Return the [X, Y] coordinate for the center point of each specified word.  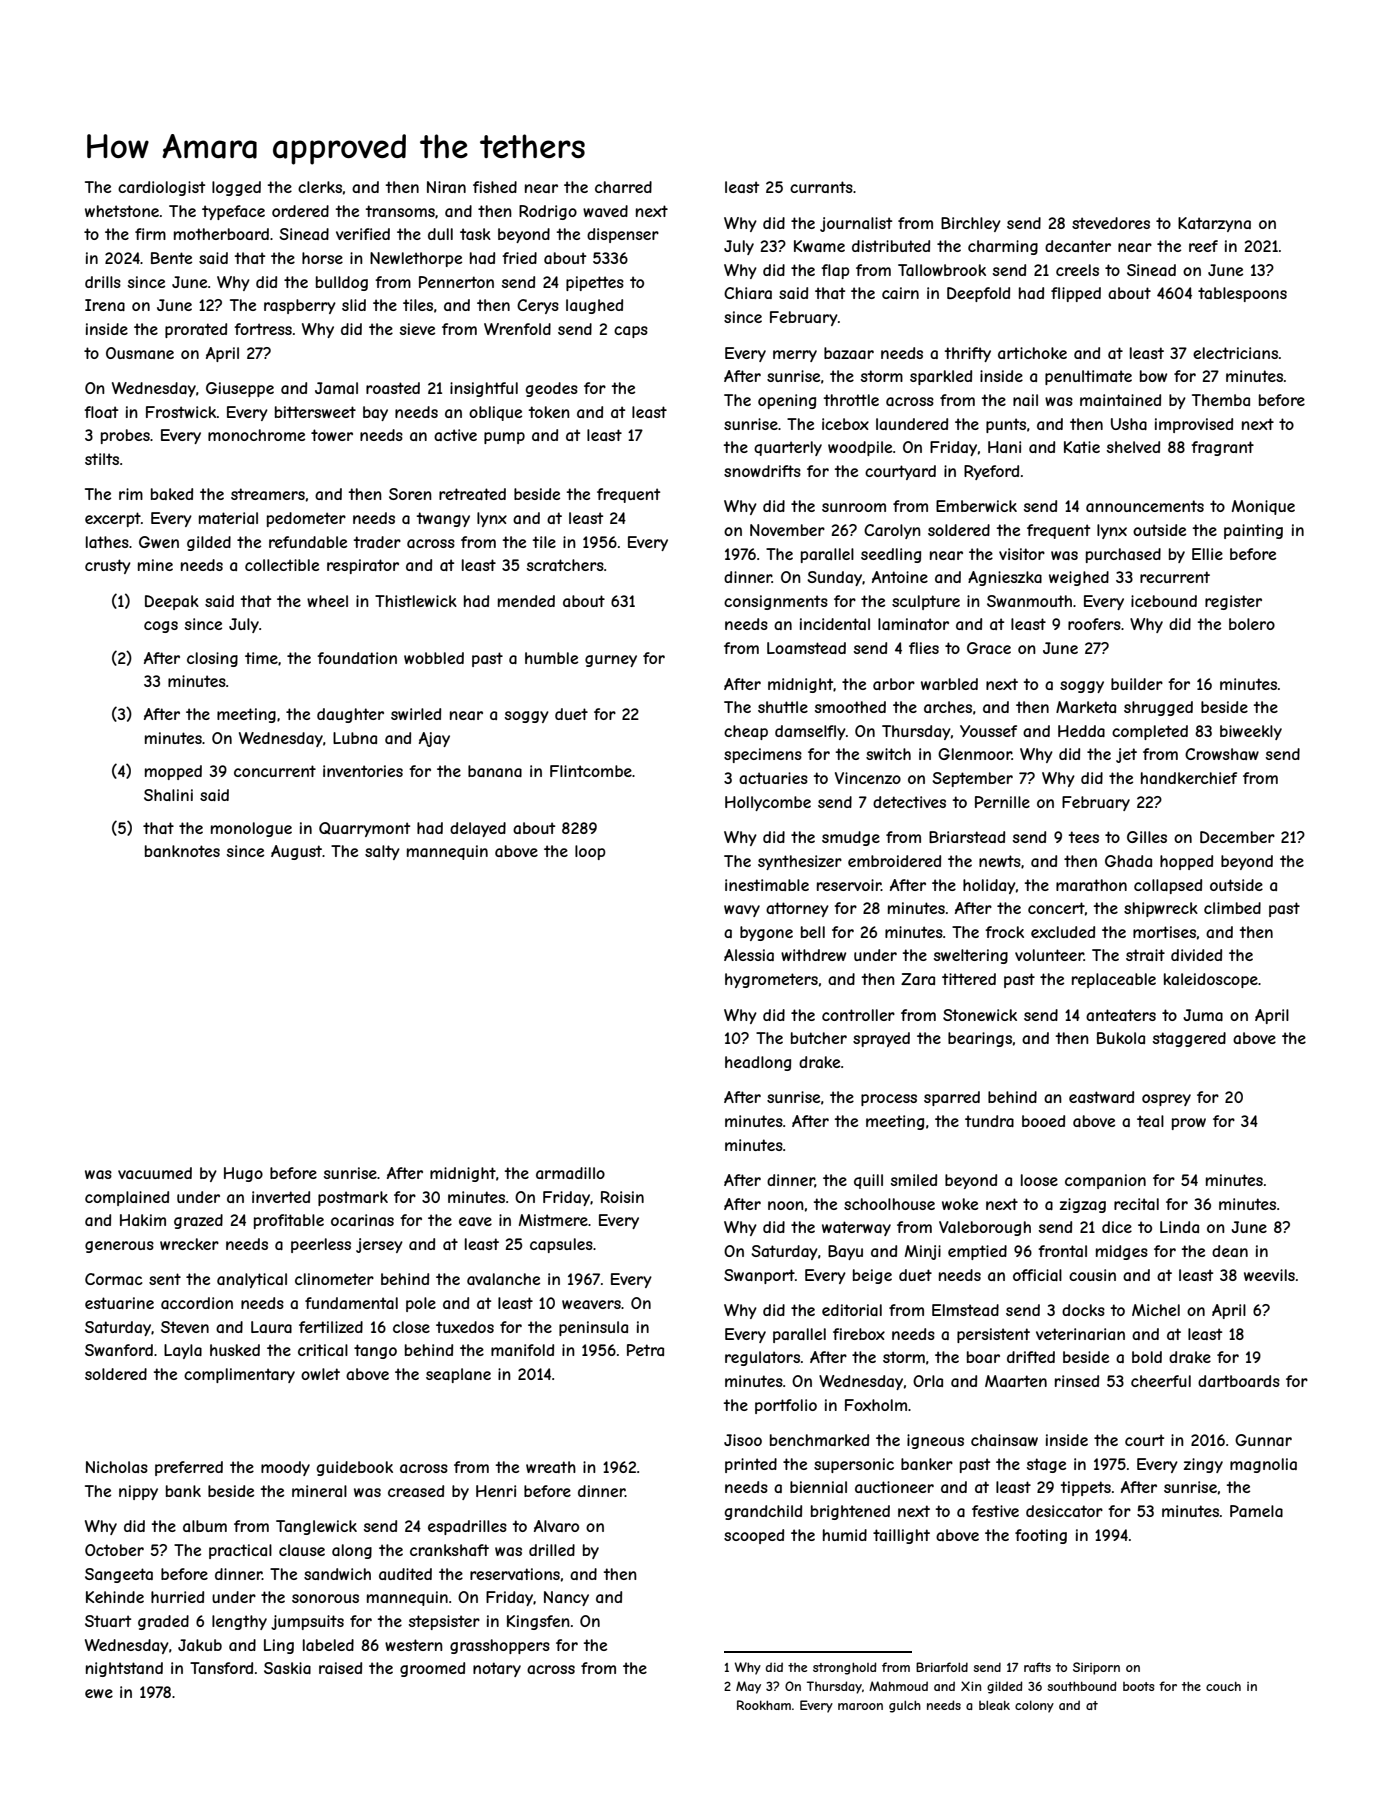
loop [590, 852]
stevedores [1111, 223]
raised [340, 1668]
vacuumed [155, 1173]
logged [236, 188]
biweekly [1251, 732]
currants [821, 187]
